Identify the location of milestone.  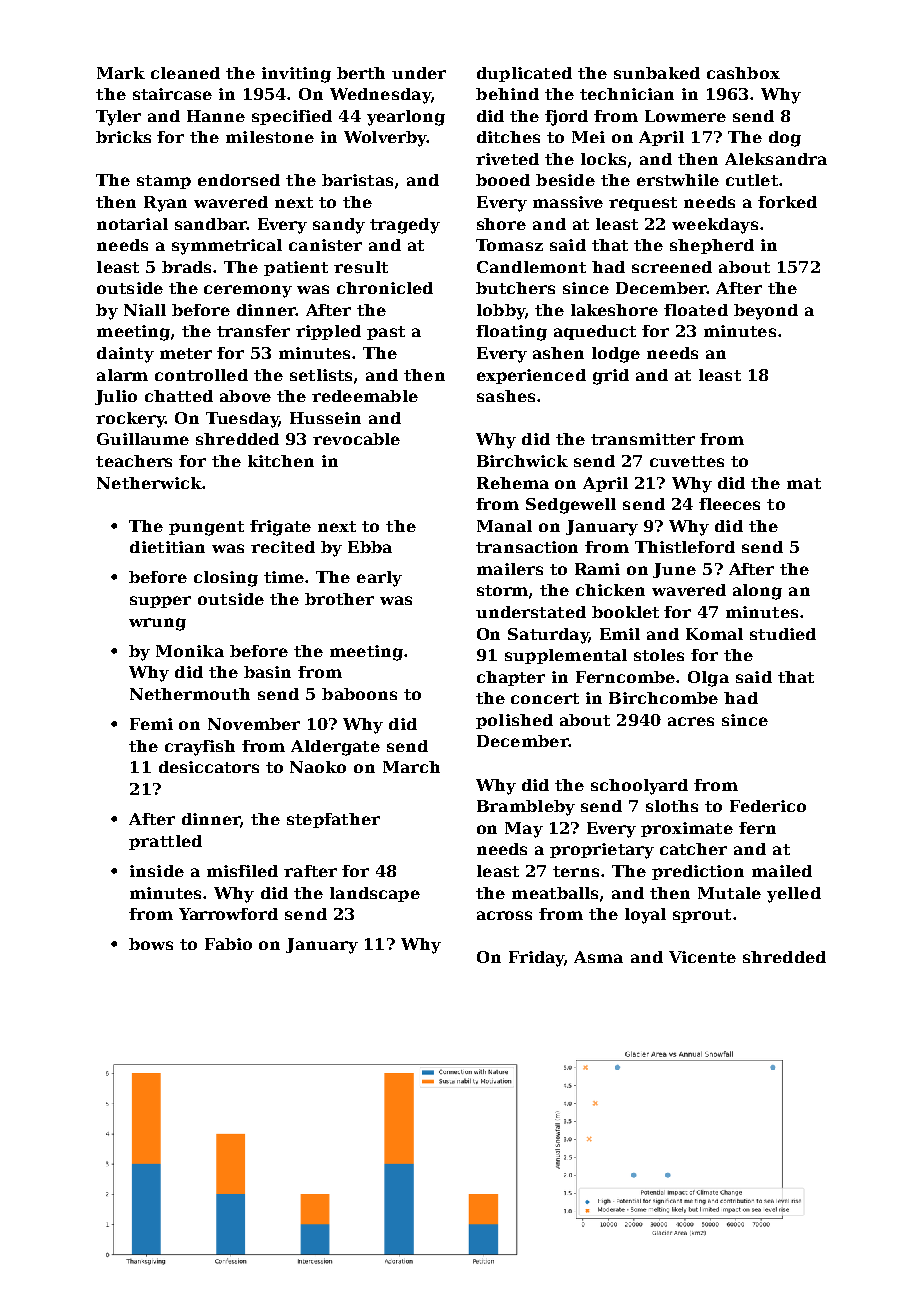
(270, 137).
